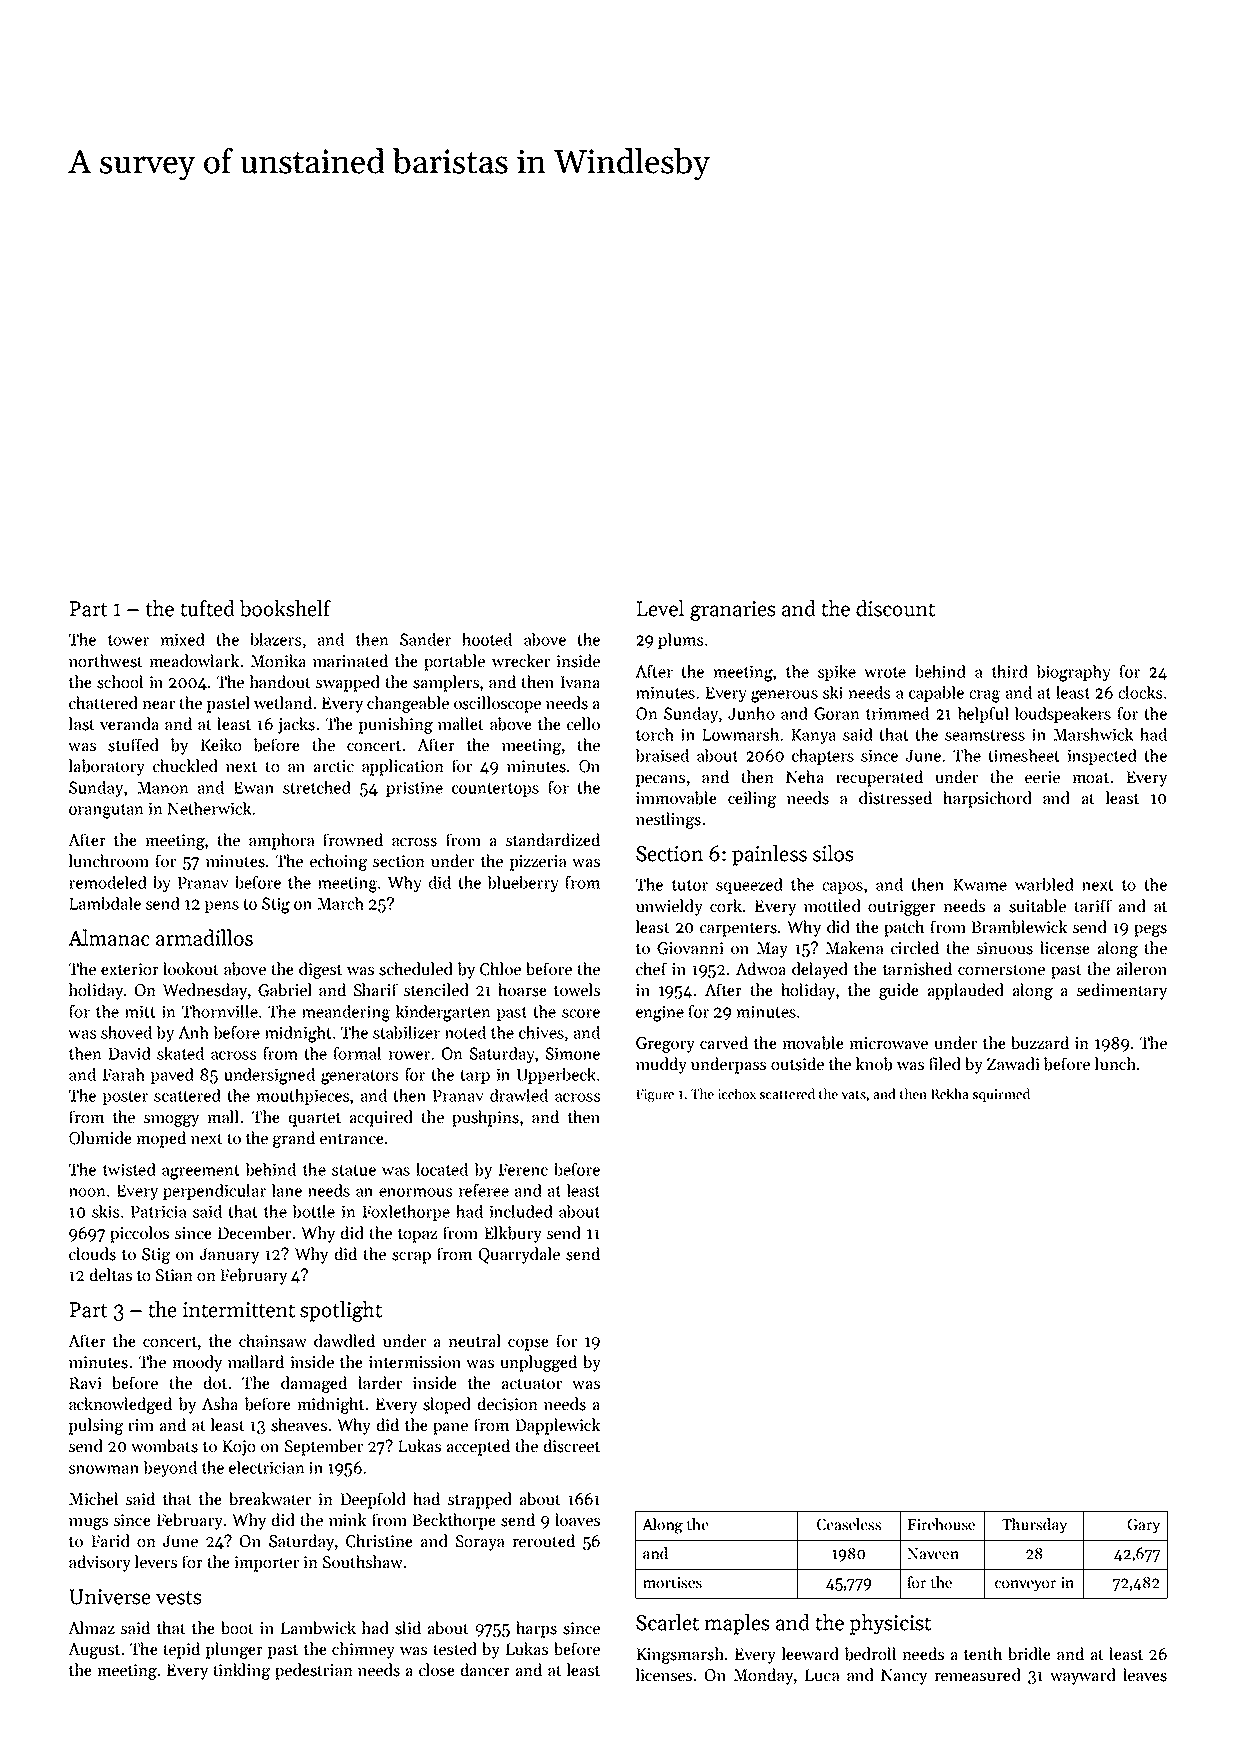 This screenshot has height=1748, width=1236. I want to click on punishing, so click(396, 725).
